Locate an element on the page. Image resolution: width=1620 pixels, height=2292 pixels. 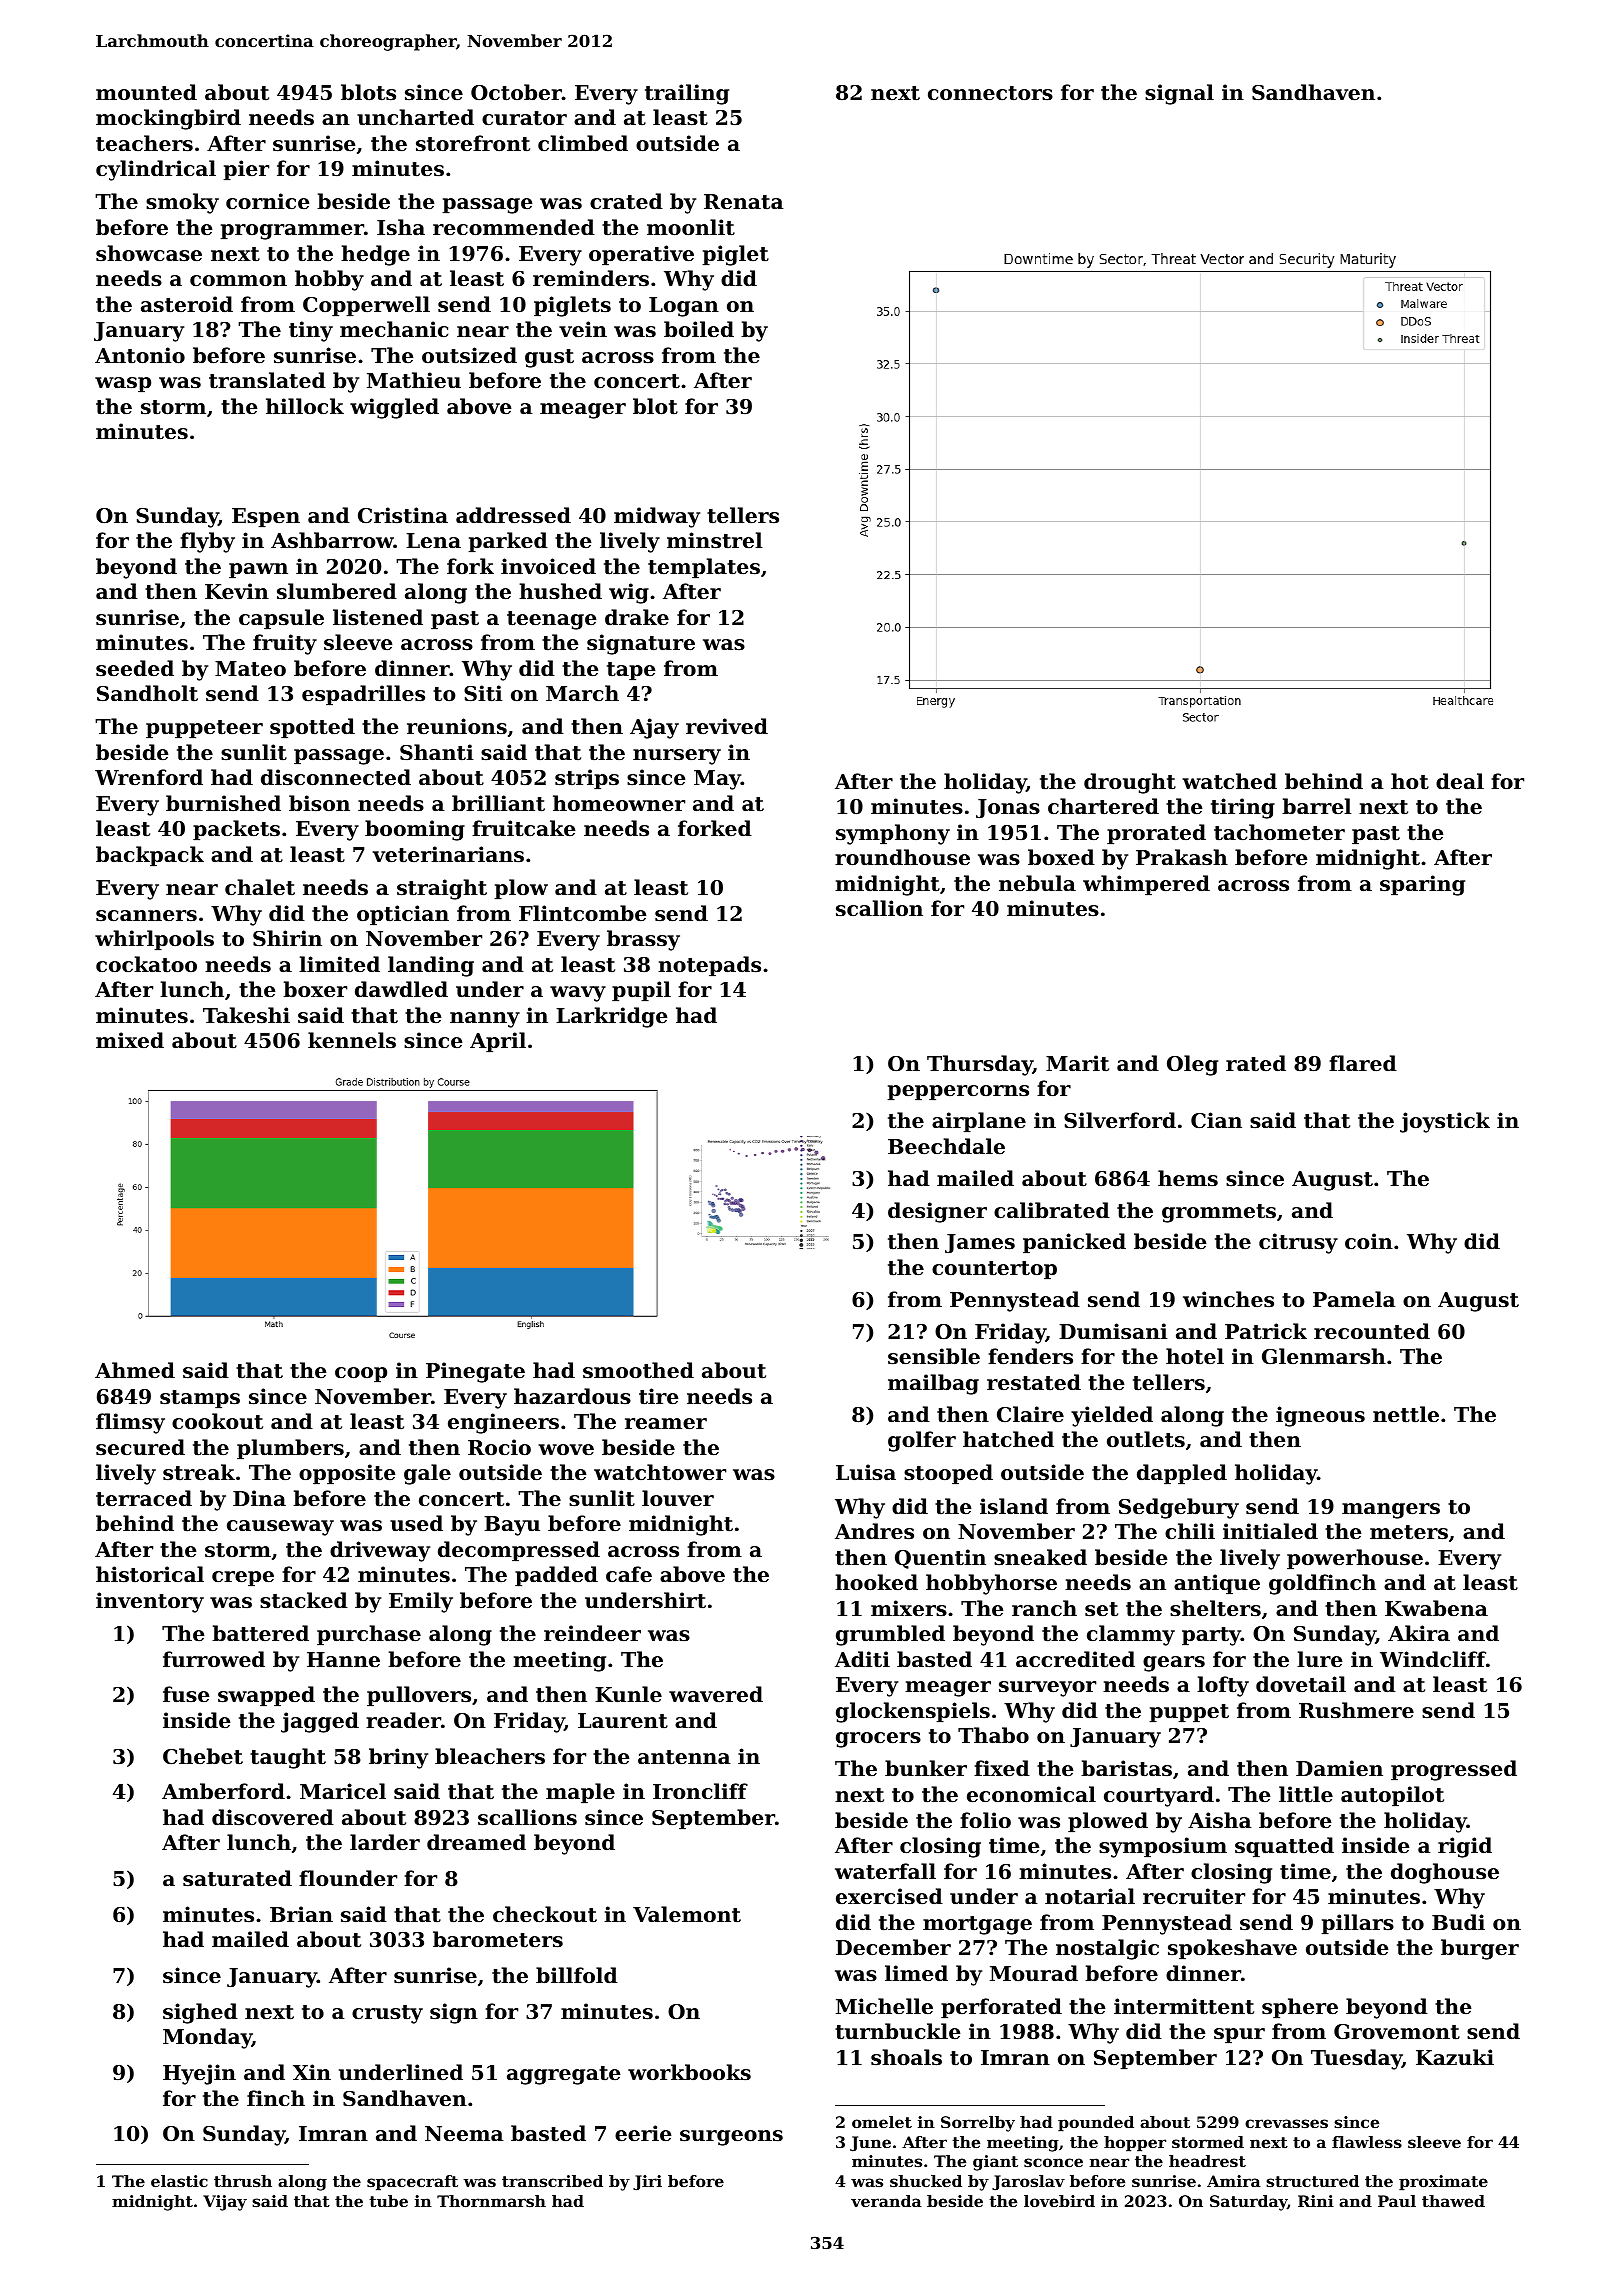
connectors is located at coordinates (990, 93).
